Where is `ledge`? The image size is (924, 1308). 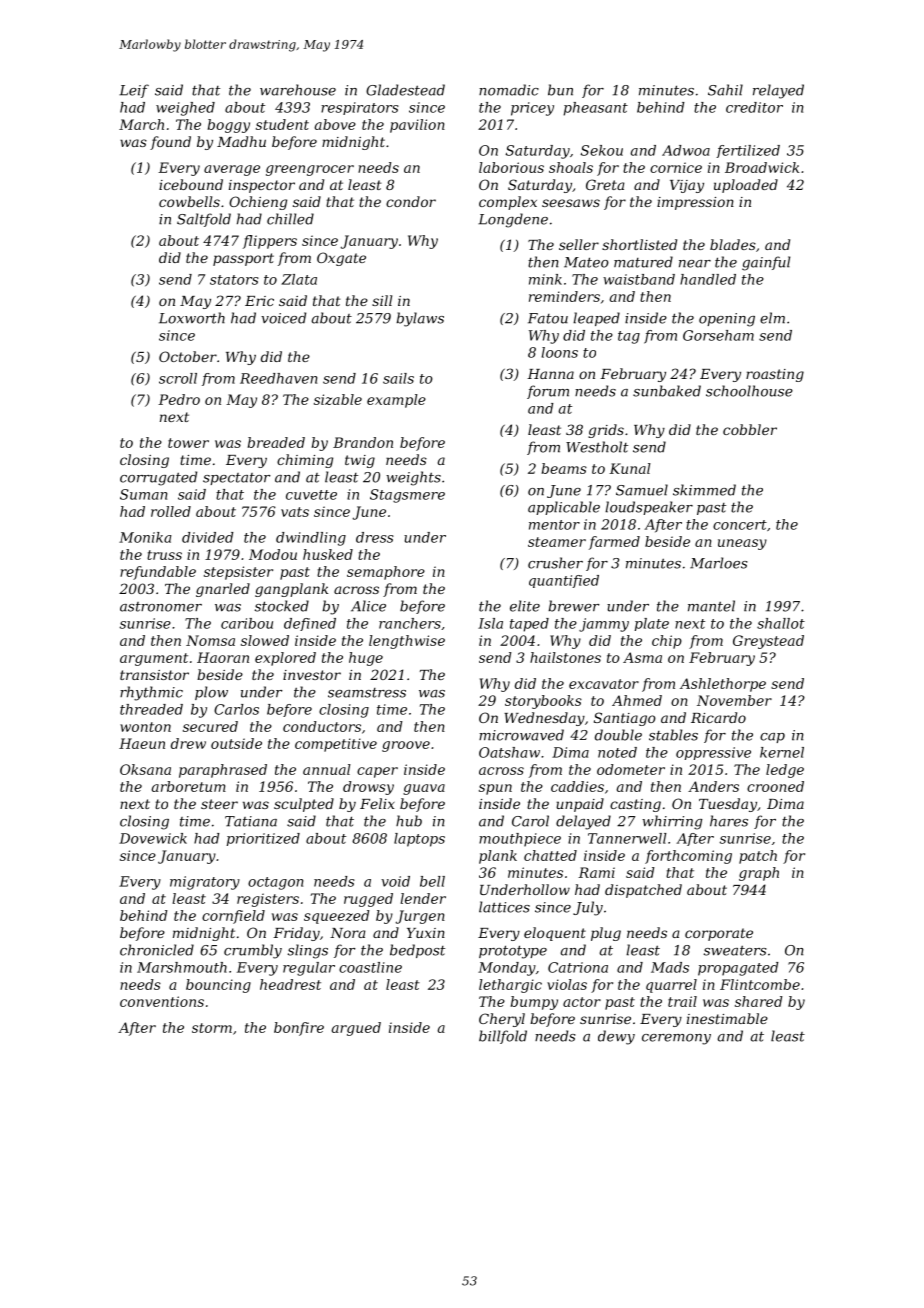 ledge is located at coordinates (785, 771).
